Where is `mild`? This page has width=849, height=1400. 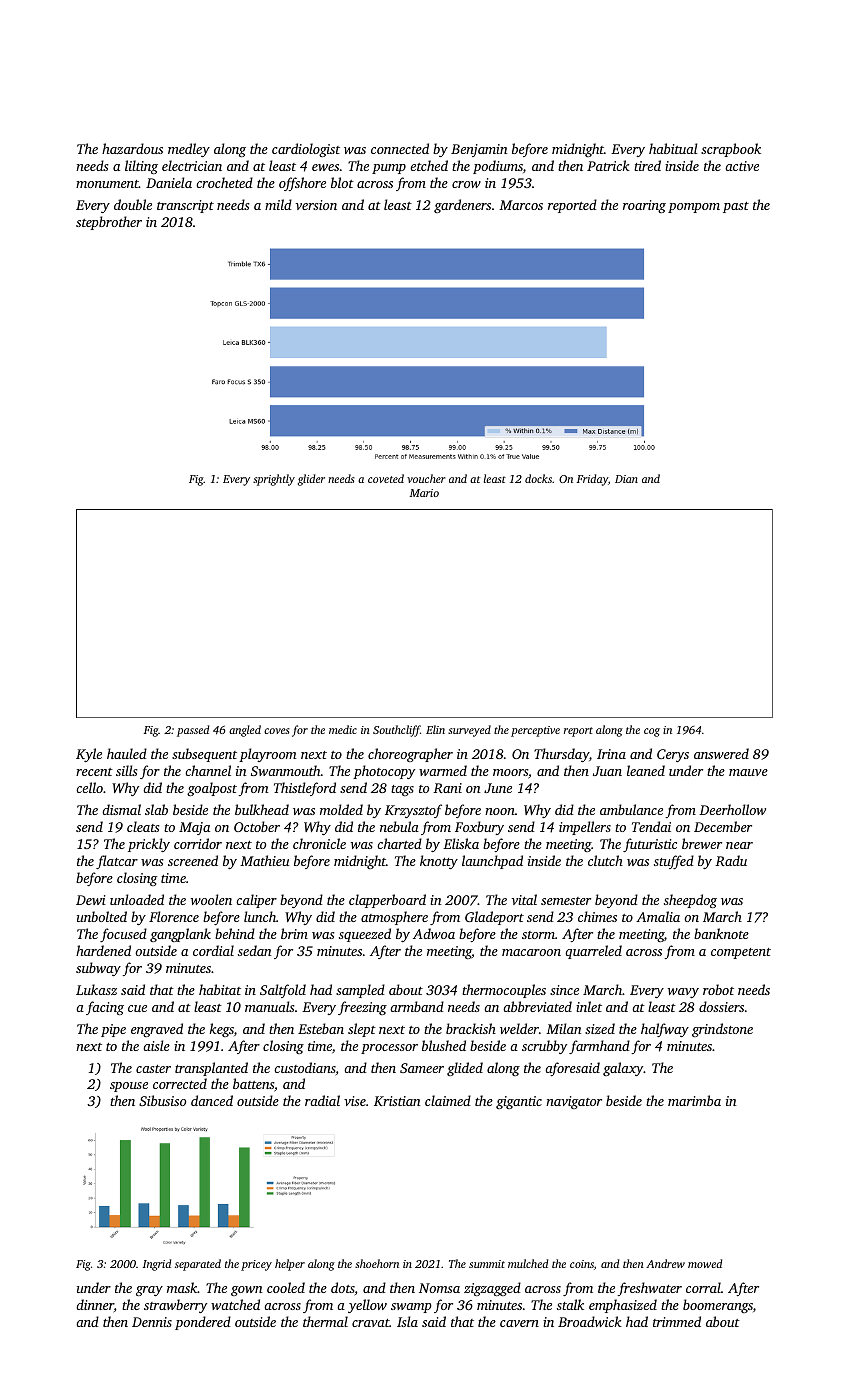
mild is located at coordinates (278, 204).
